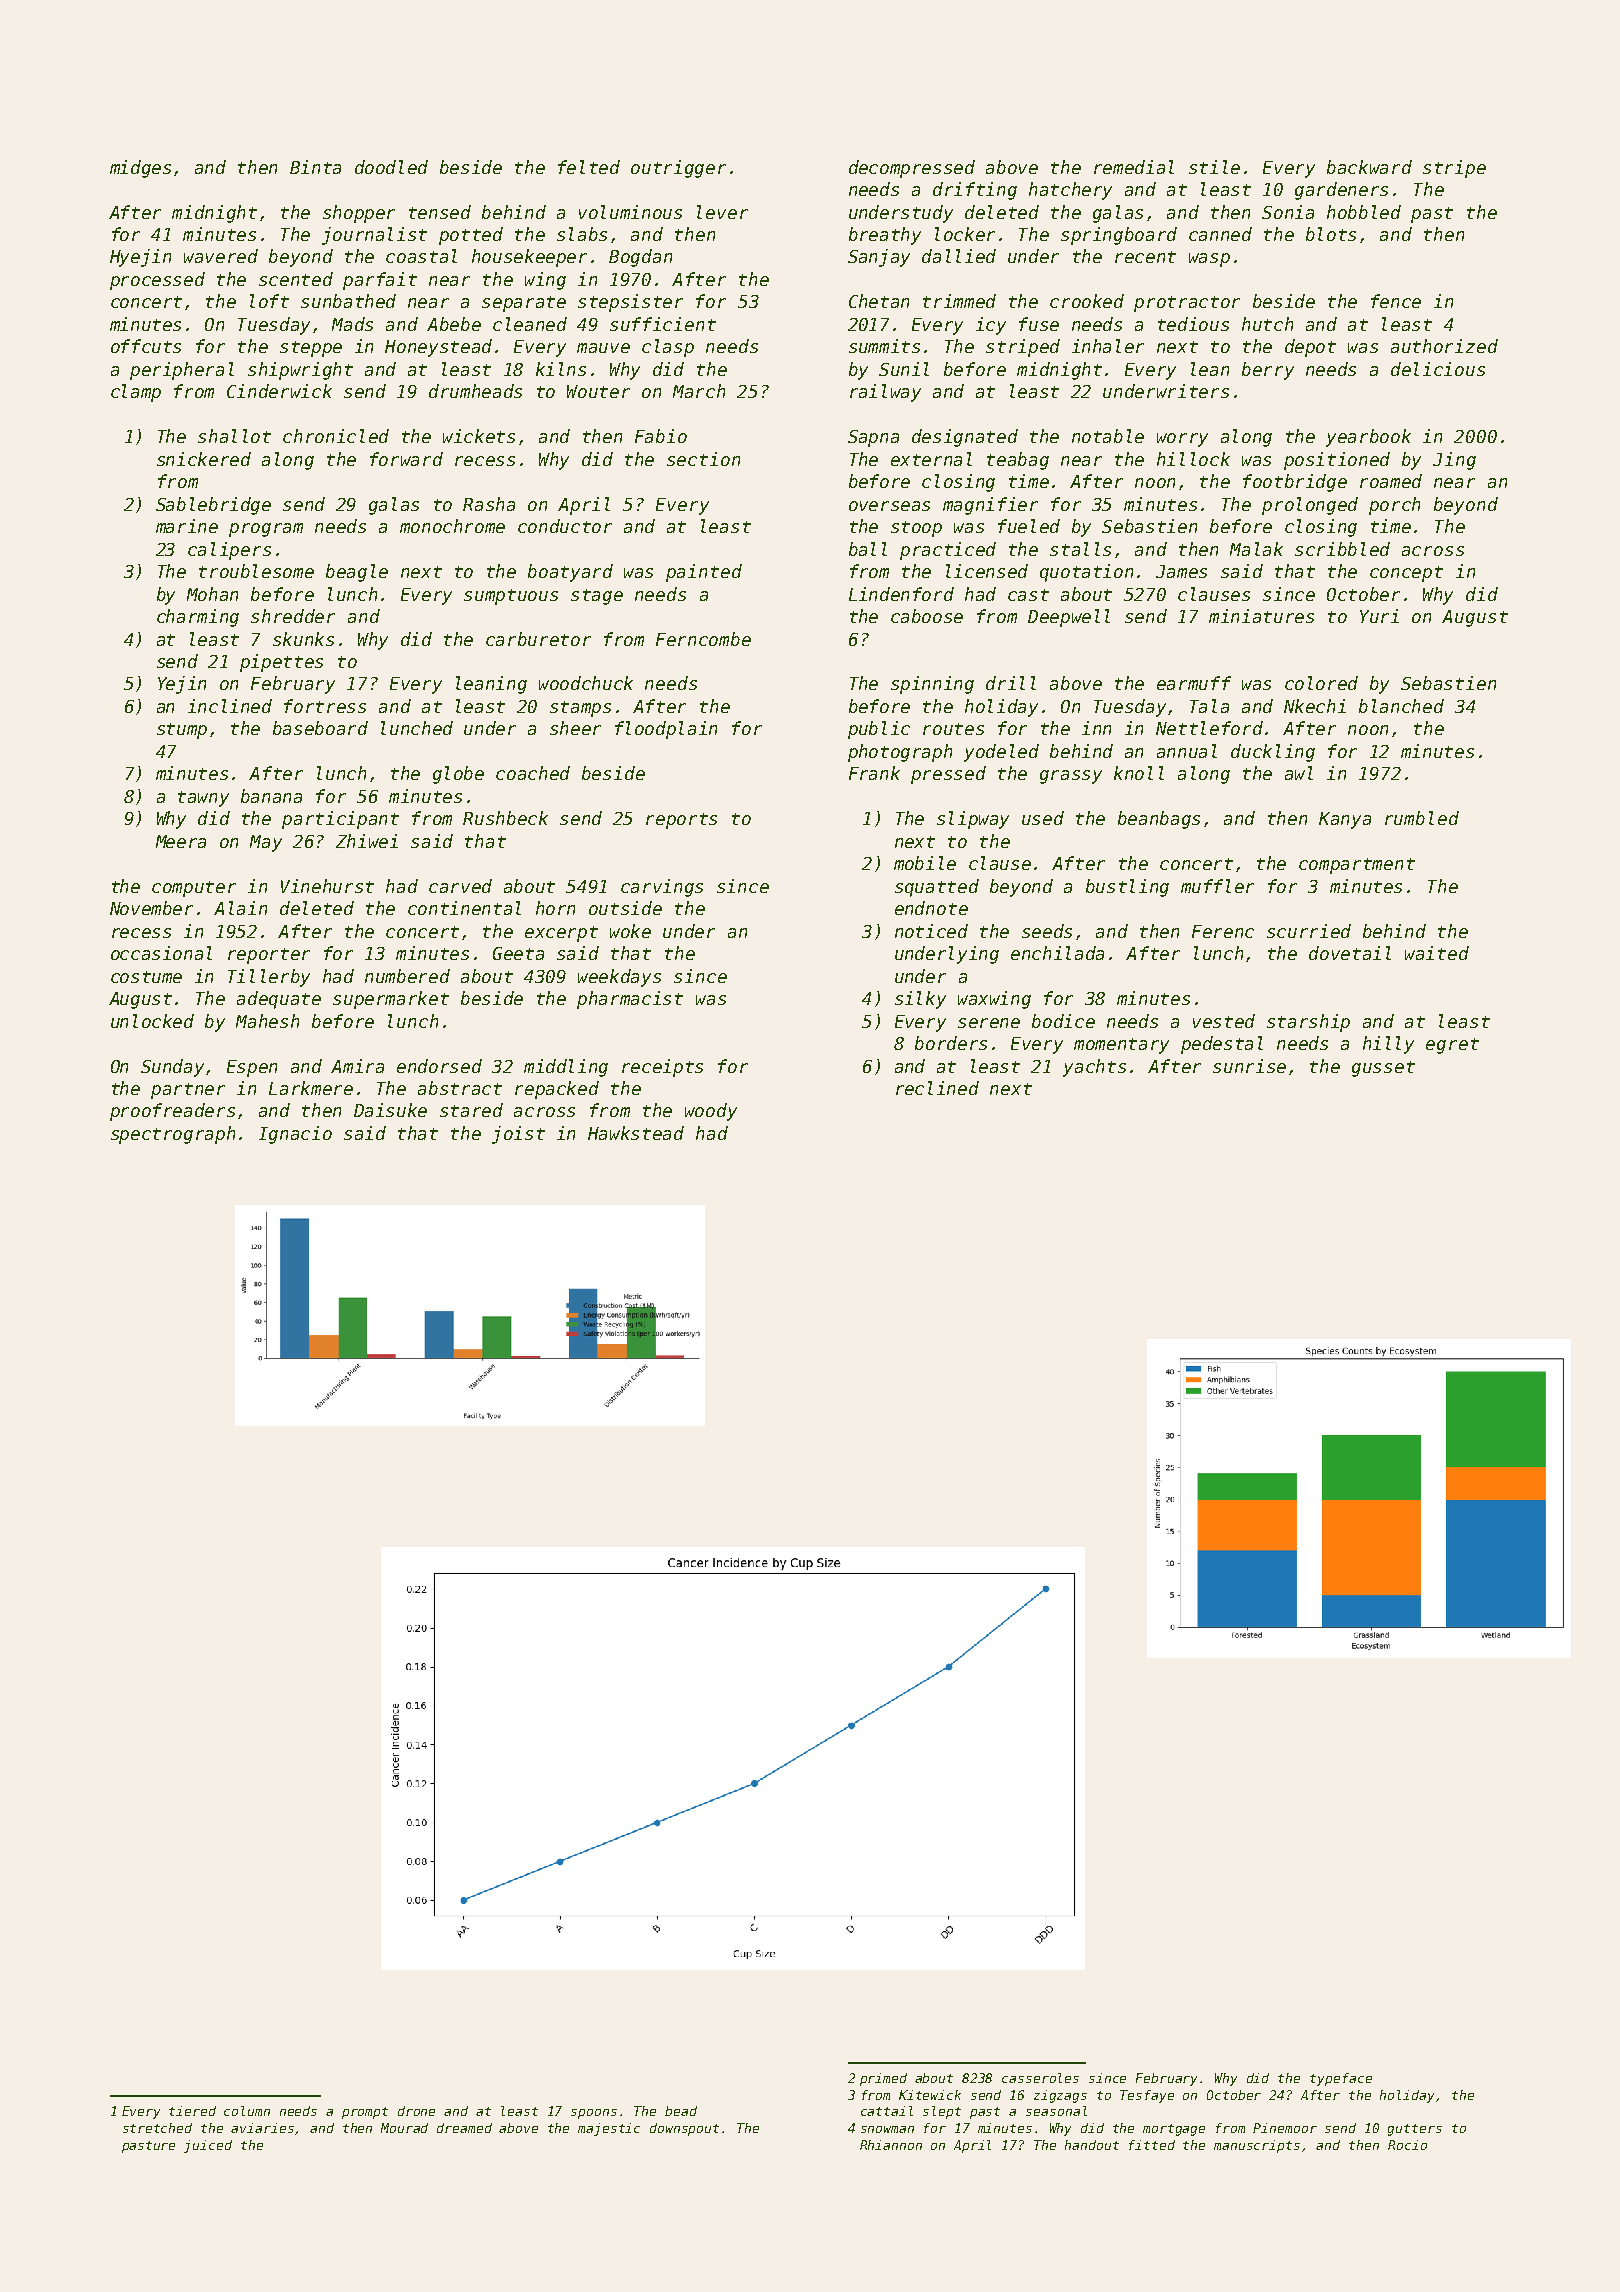 The image size is (1620, 2292). What do you see at coordinates (975, 191) in the document?
I see `drifting` at bounding box center [975, 191].
